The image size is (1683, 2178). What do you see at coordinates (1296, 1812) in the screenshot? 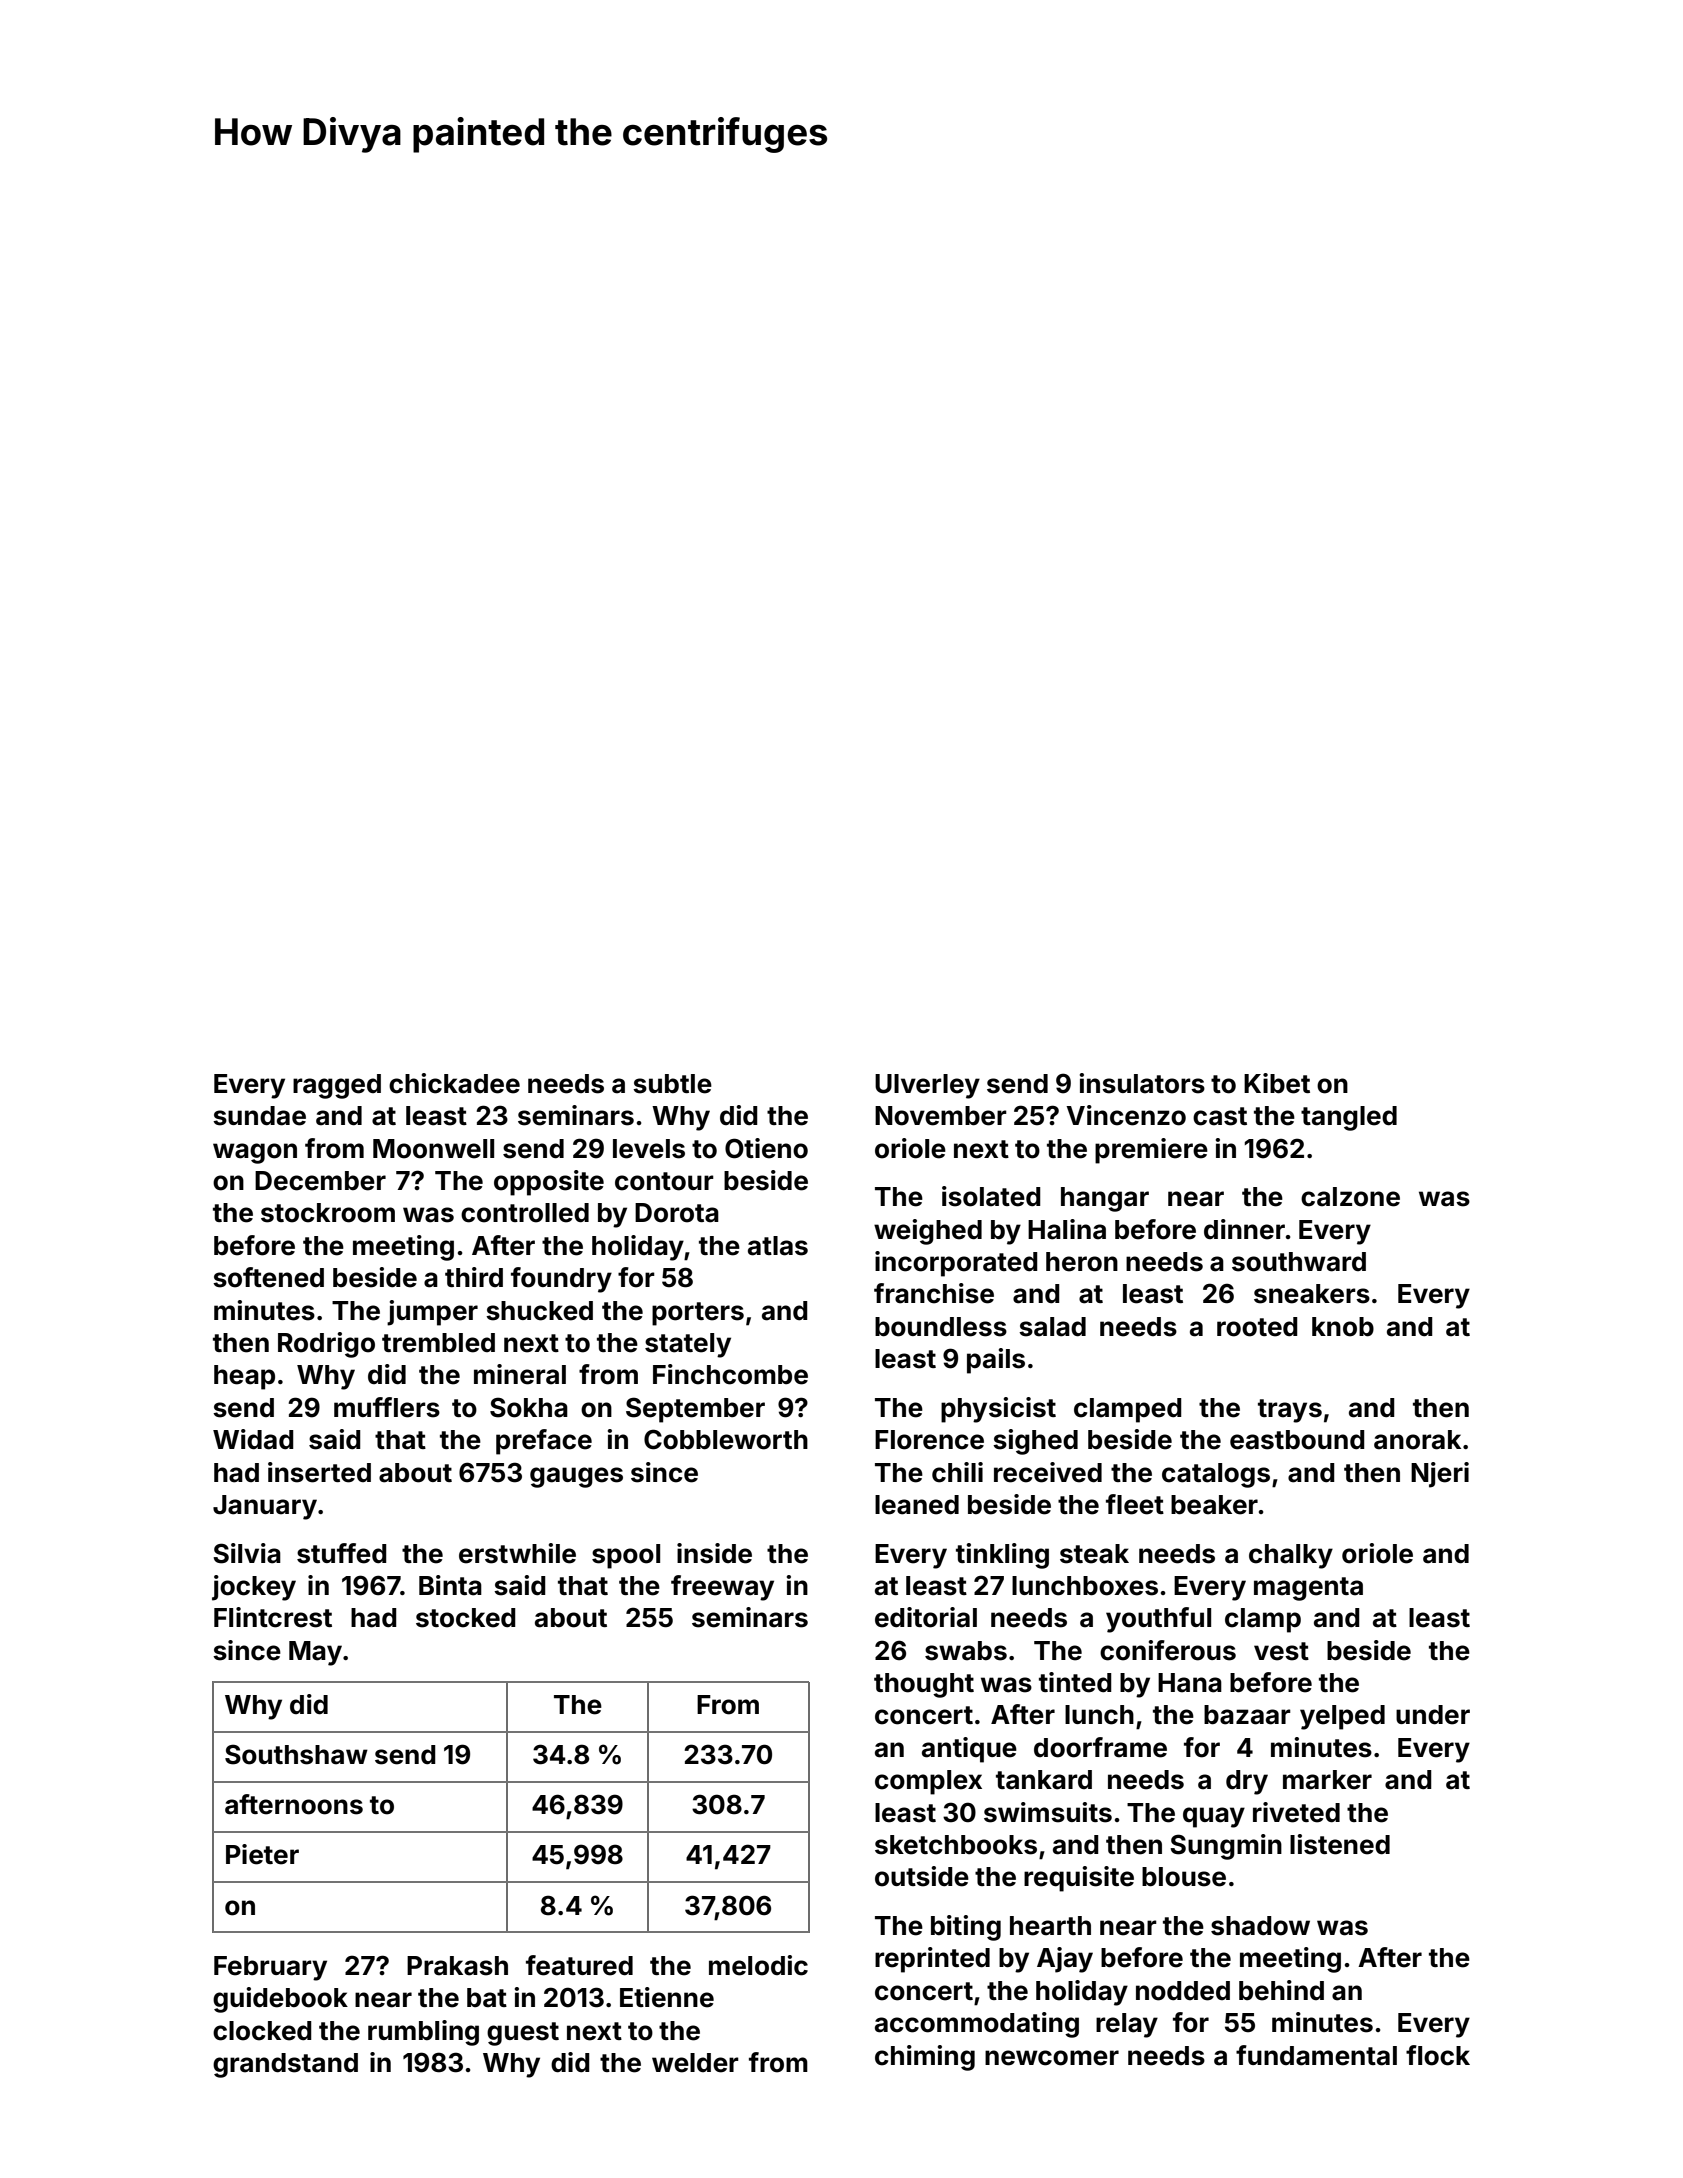
I see `riveted` at bounding box center [1296, 1812].
